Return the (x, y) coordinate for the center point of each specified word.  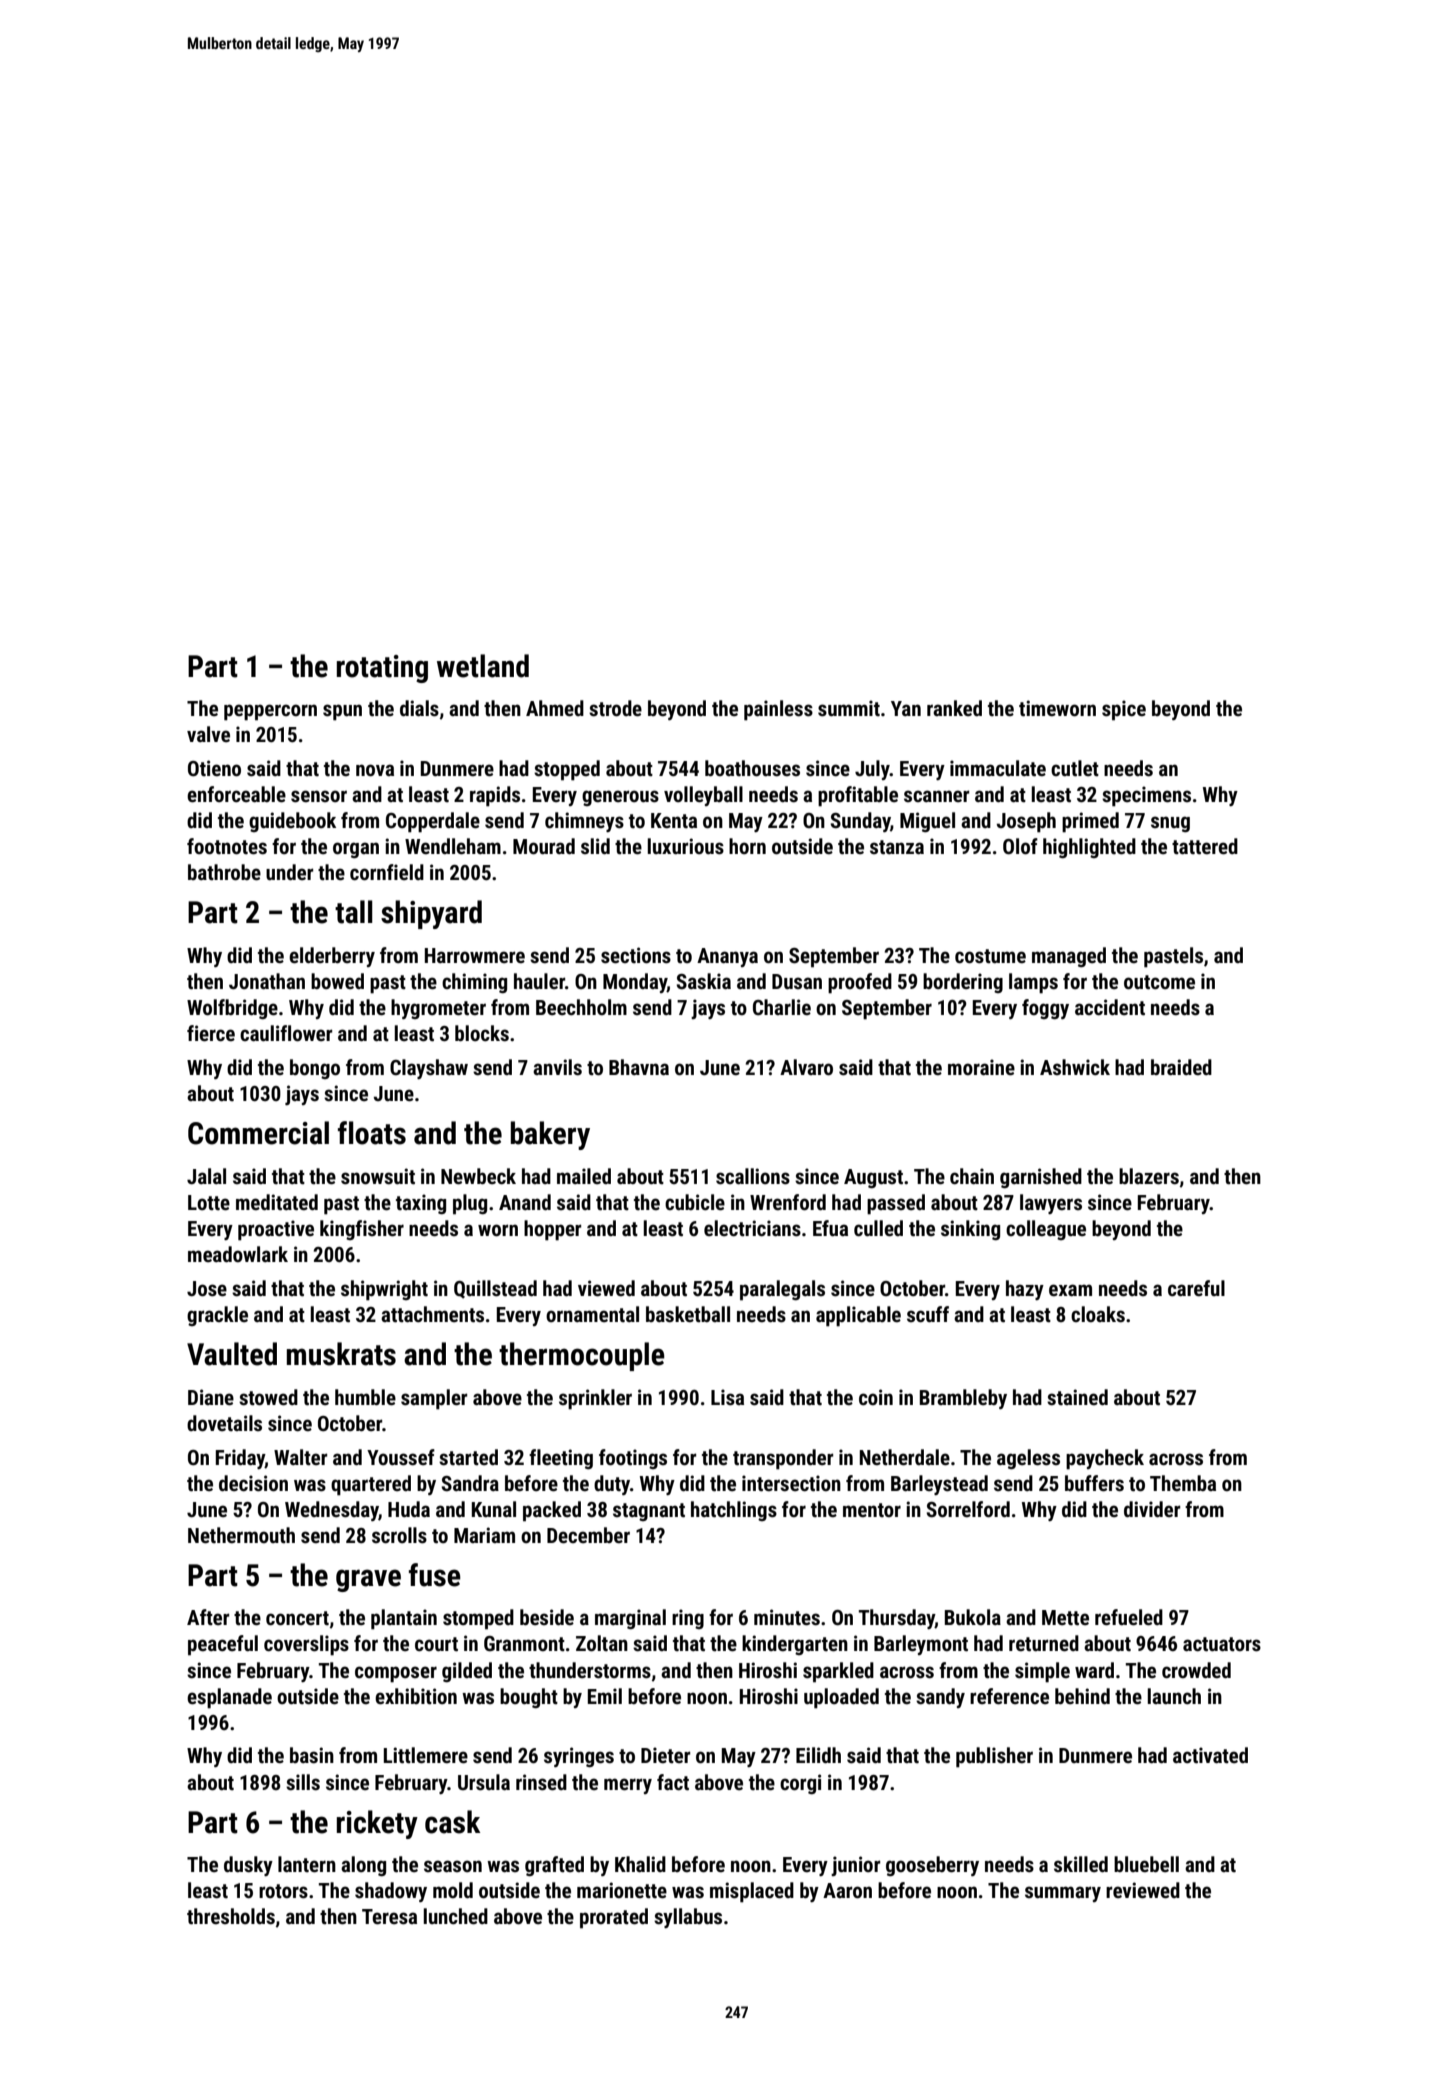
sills (303, 1782)
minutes (787, 1617)
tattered (1205, 846)
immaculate (998, 768)
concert (297, 1618)
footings (633, 1459)
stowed (268, 1397)
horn (747, 846)
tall (354, 912)
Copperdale (433, 822)
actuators (1222, 1644)
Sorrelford (968, 1509)
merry (628, 1786)
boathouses (752, 768)
